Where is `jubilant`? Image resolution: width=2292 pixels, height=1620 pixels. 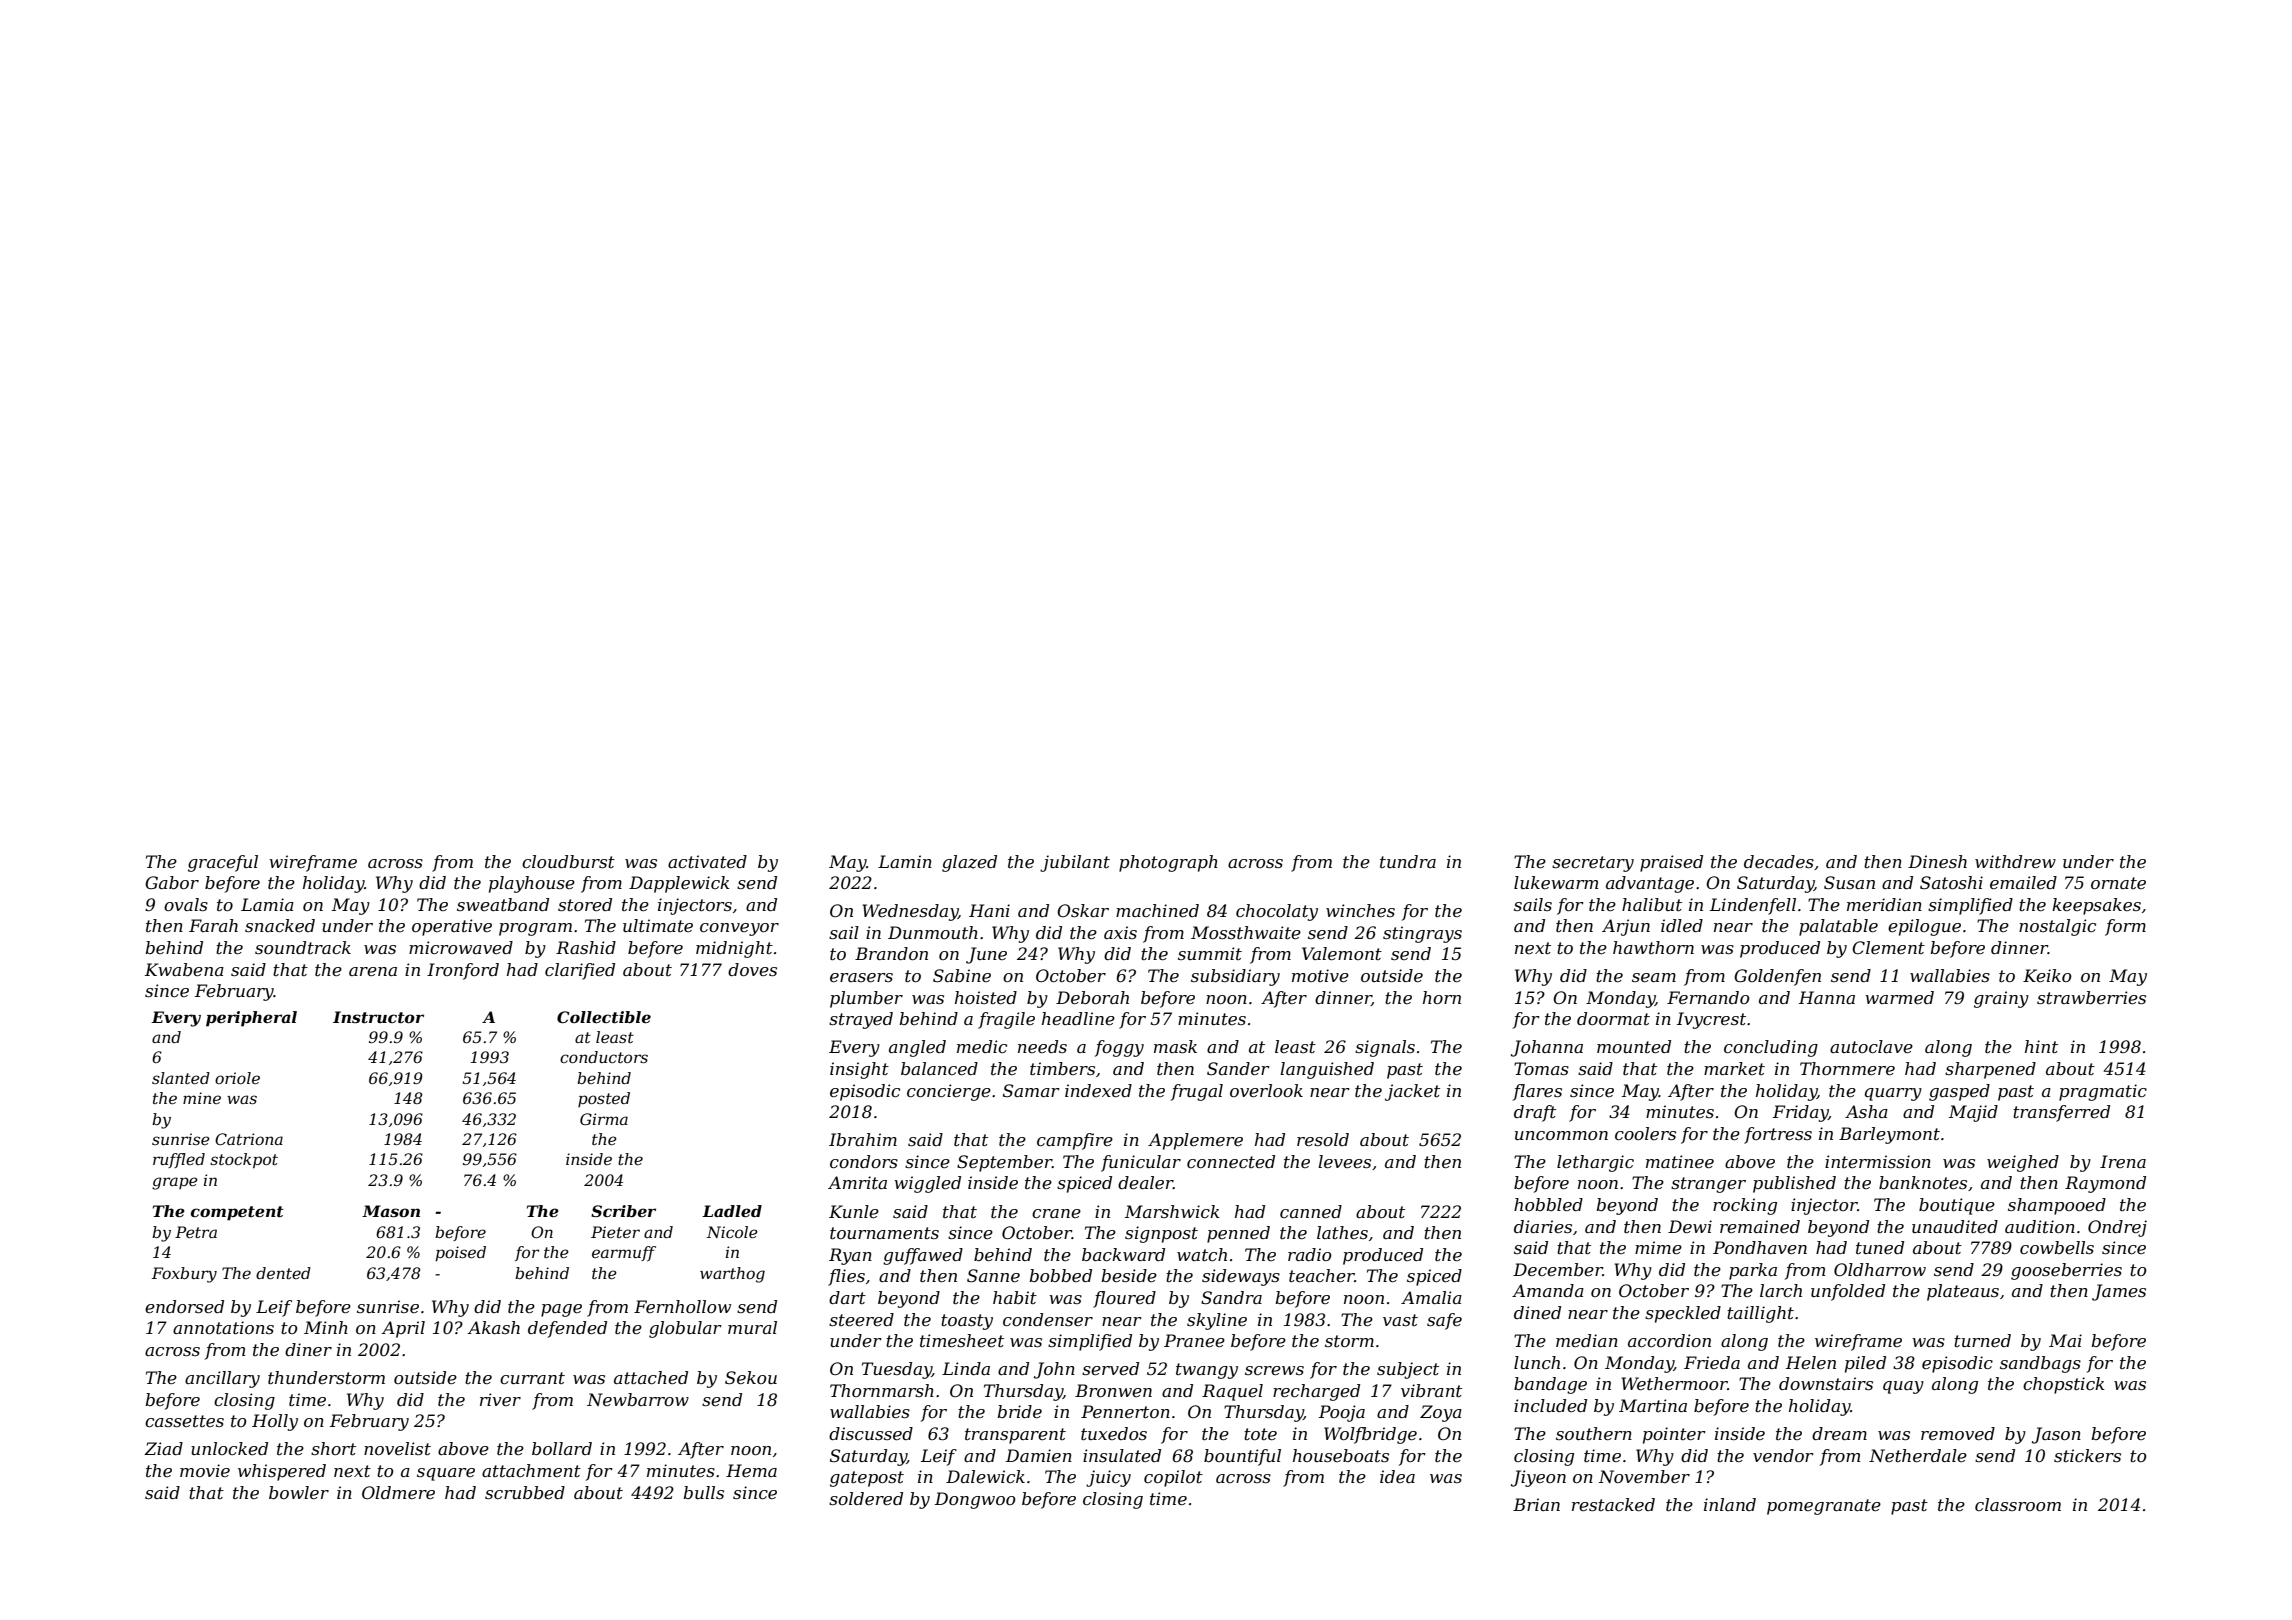
jubilant is located at coordinates (1075, 863).
